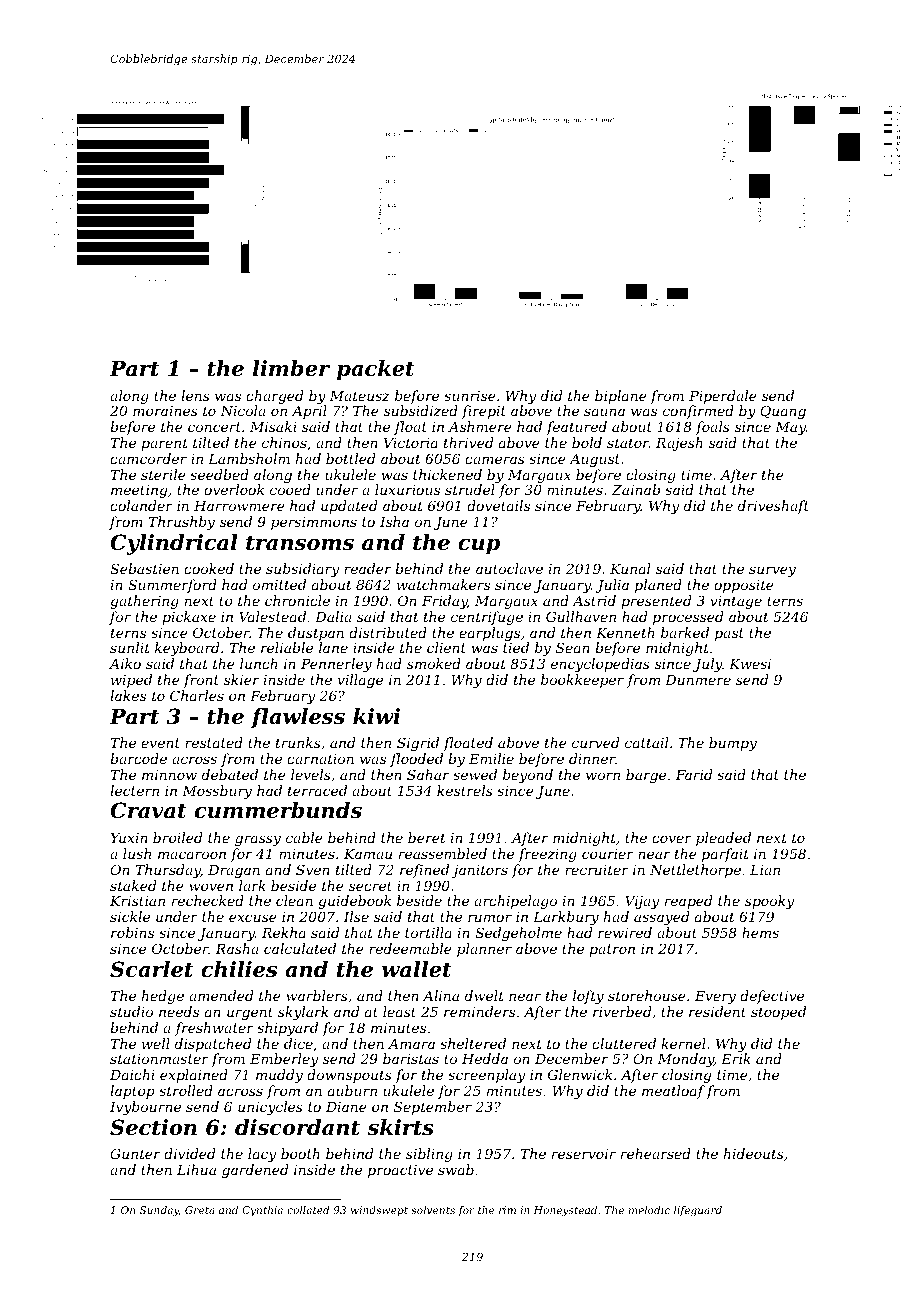 This document has height=1308, width=924. Describe the element at coordinates (165, 411) in the document. I see `moraines` at that location.
